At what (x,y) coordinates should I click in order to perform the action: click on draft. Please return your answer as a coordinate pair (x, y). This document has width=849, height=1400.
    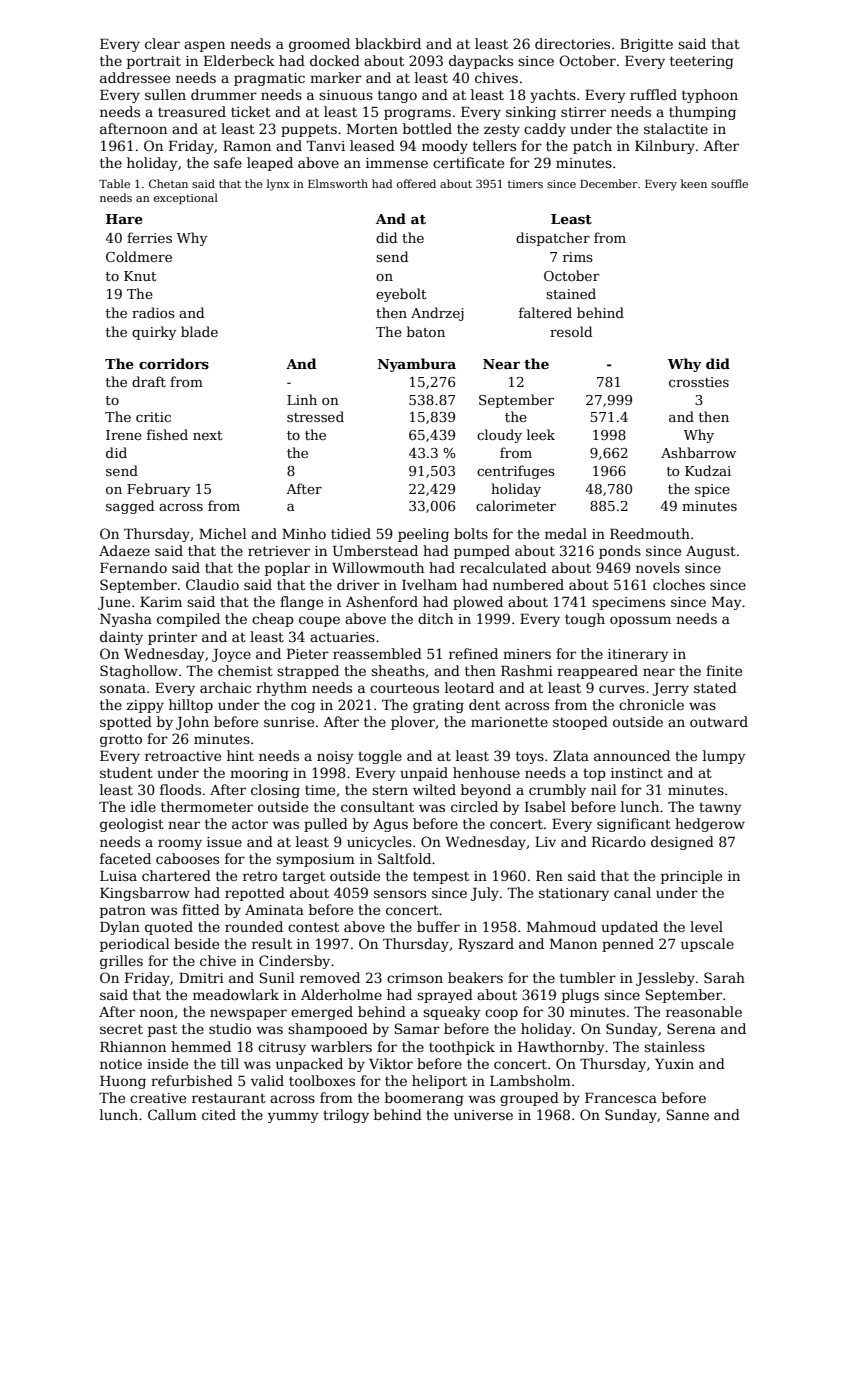
    Looking at the image, I should click on (149, 381).
